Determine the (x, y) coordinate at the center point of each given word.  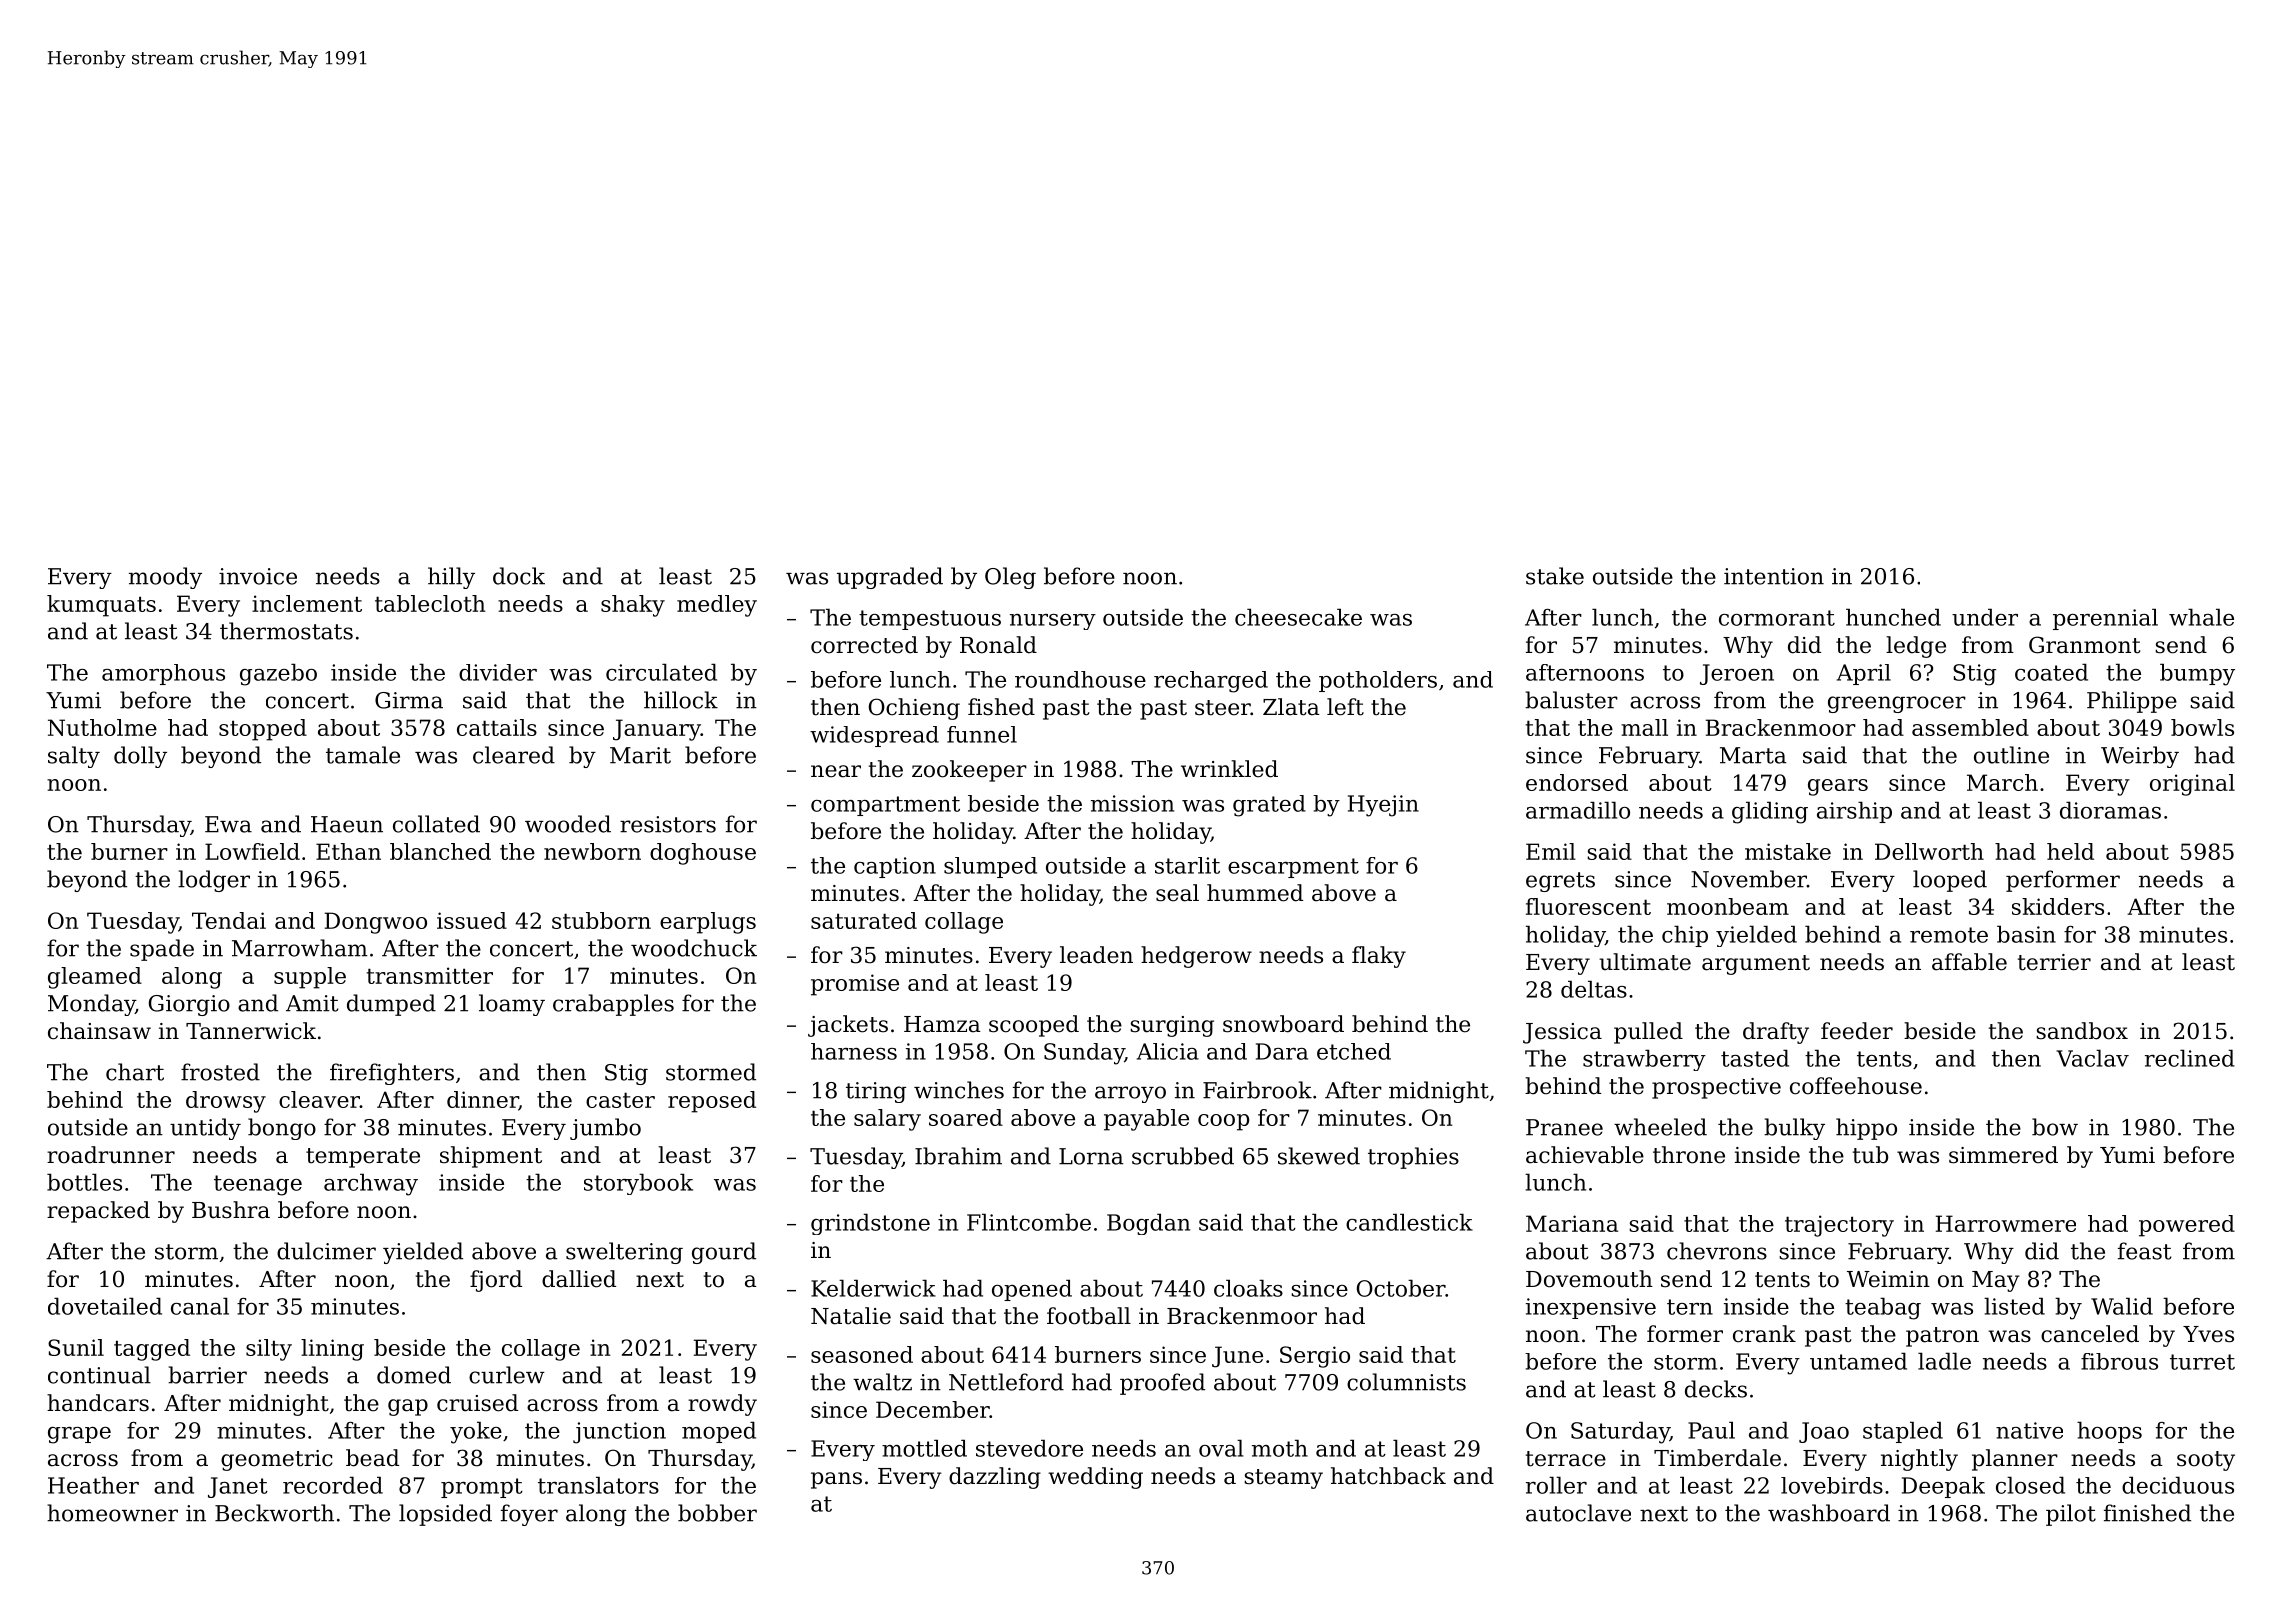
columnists (1406, 1382)
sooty (2206, 1461)
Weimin (1888, 1279)
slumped (990, 867)
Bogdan (1148, 1224)
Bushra (231, 1210)
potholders (1378, 681)
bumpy (2197, 674)
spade (162, 950)
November (1749, 879)
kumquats (101, 606)
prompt (482, 1488)
